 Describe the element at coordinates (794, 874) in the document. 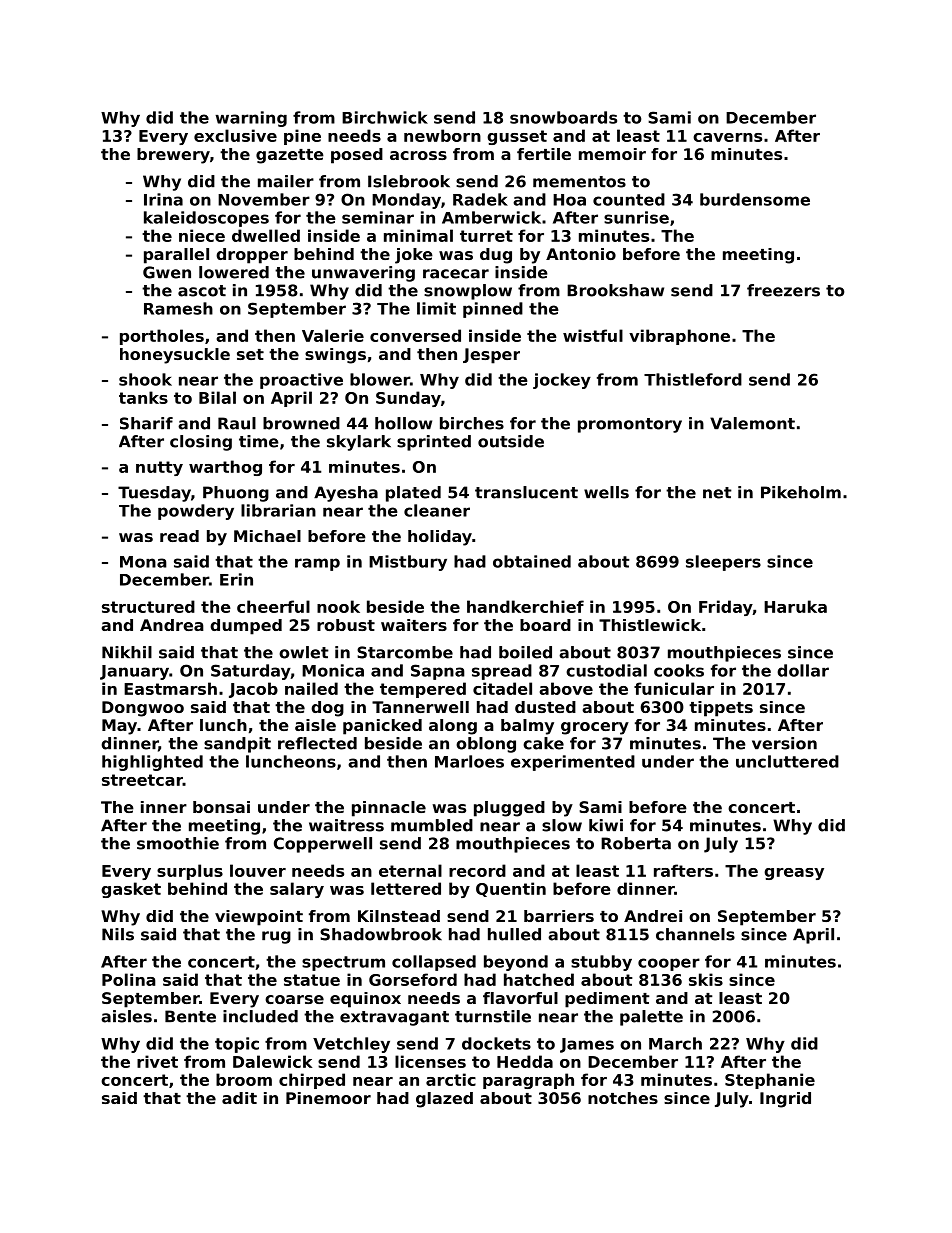

I see `greasy` at that location.
